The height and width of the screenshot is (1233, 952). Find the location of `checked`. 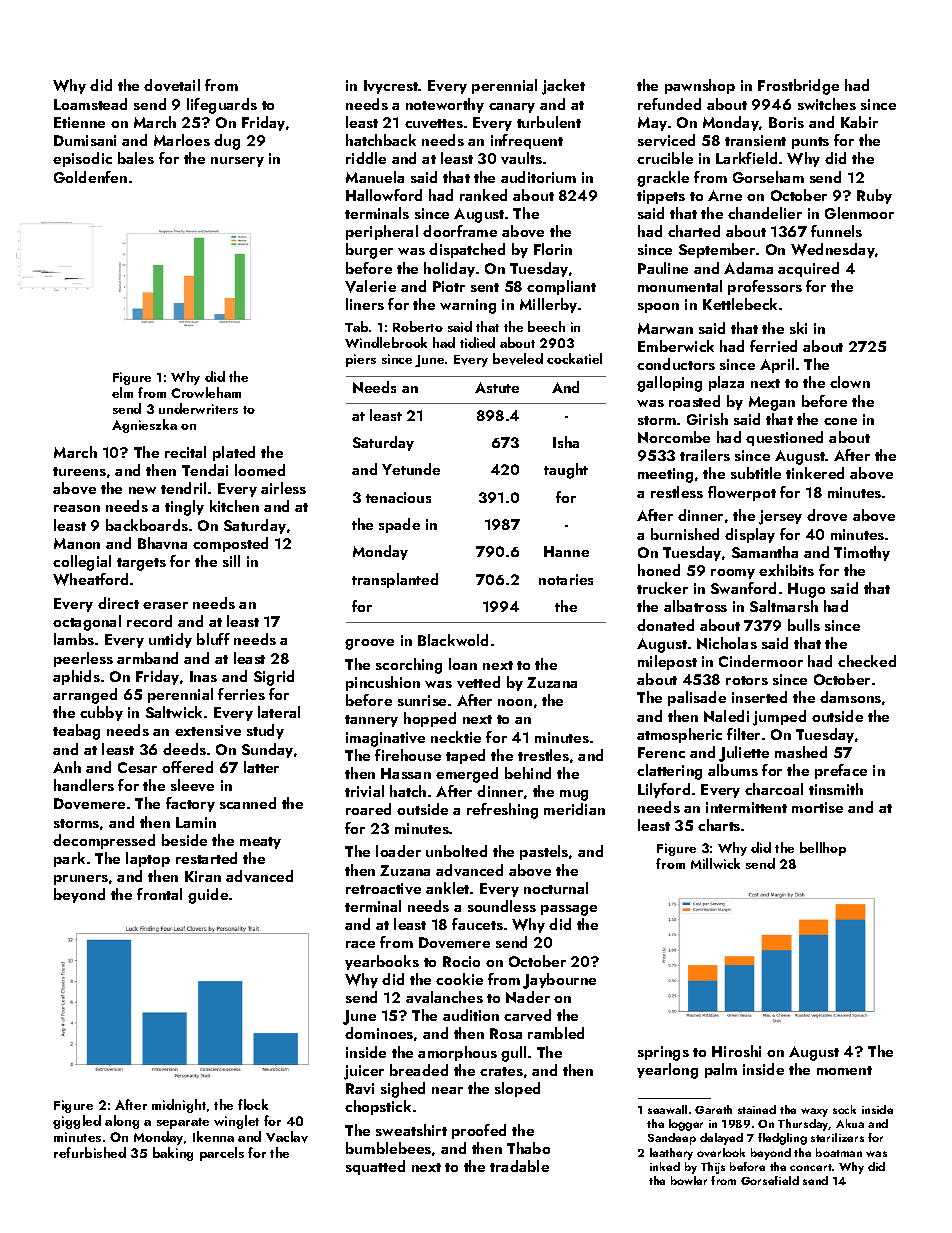

checked is located at coordinates (867, 661).
